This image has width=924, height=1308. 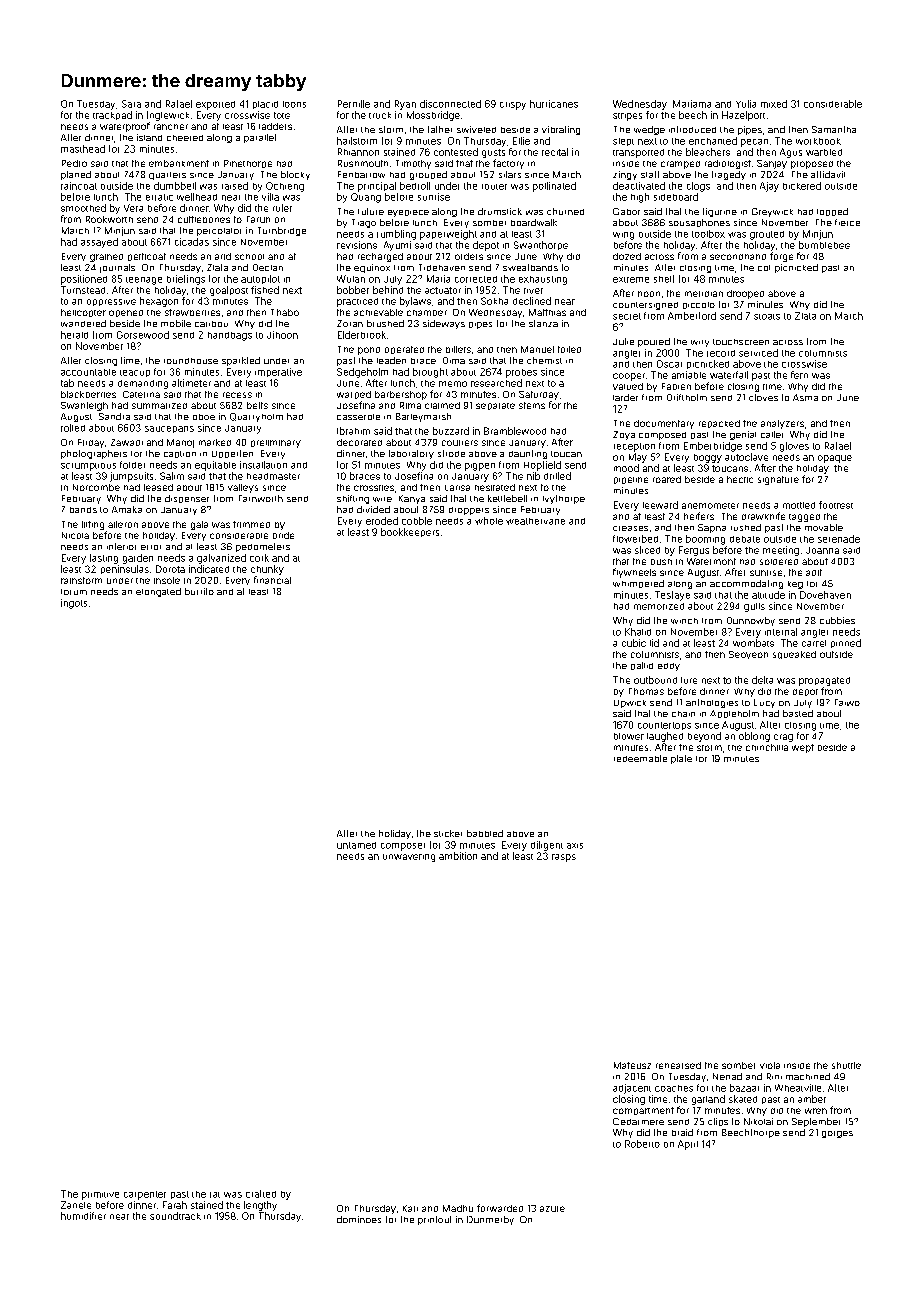 I want to click on Dunmerby, so click(x=490, y=1220).
